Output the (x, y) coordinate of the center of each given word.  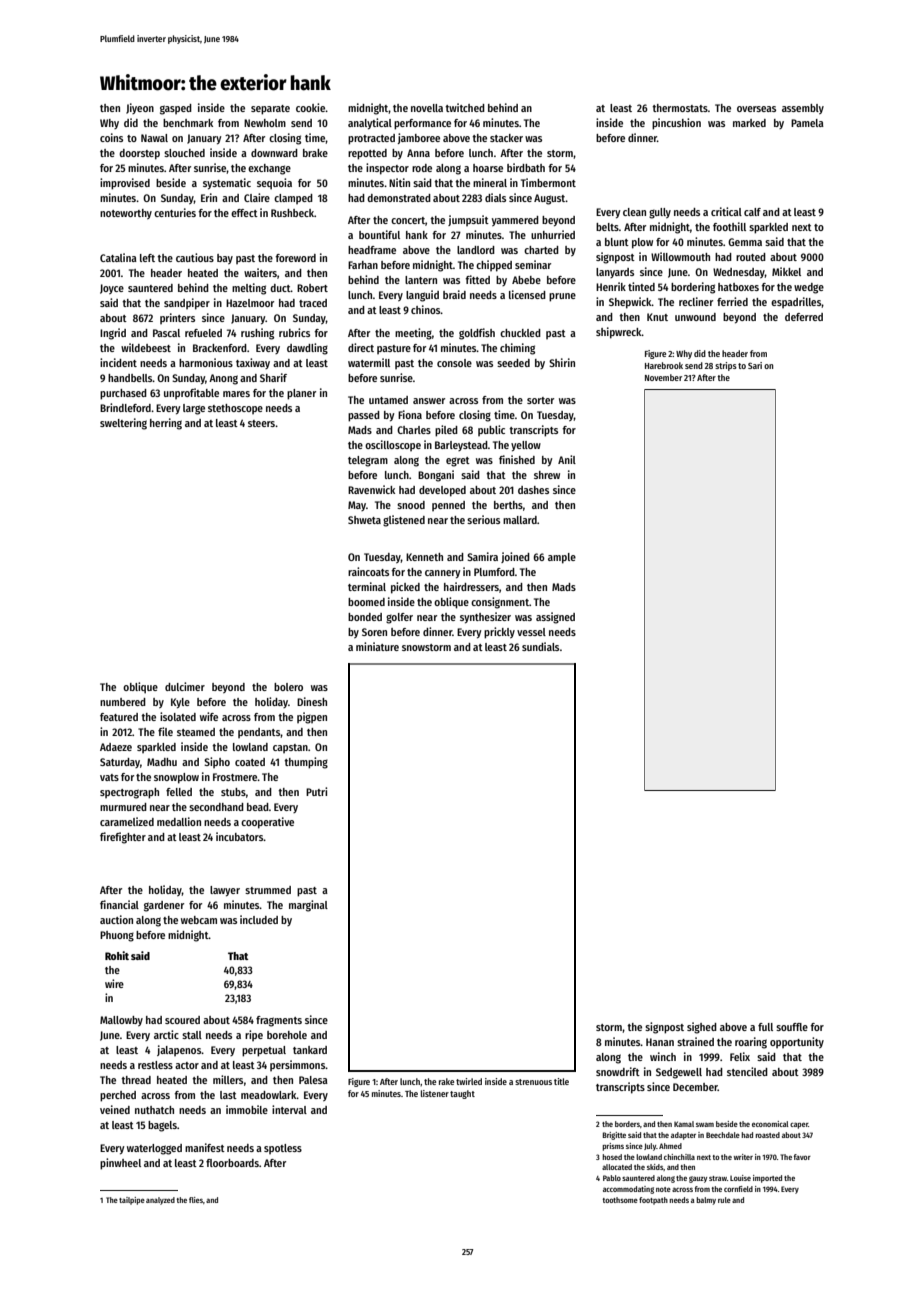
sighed (702, 1028)
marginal (308, 906)
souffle (792, 1027)
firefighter (123, 838)
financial (119, 904)
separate (270, 110)
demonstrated (399, 198)
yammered (515, 221)
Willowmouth (680, 256)
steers (261, 423)
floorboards (232, 1163)
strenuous (533, 1082)
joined (515, 557)
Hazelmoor (250, 303)
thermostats (680, 108)
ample (562, 558)
